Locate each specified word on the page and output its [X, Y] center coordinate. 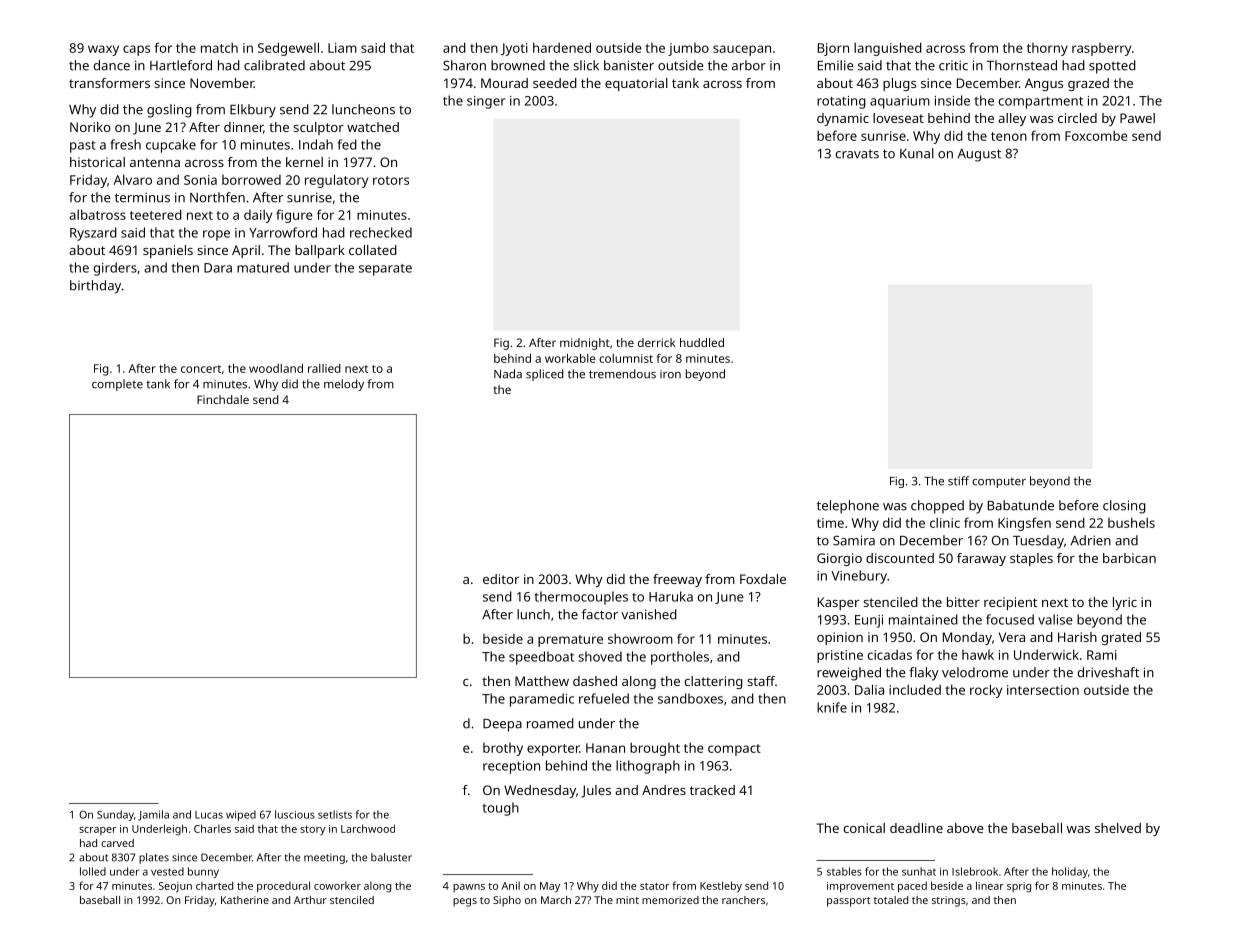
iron [670, 374]
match [219, 48]
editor [501, 579]
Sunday [115, 815]
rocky [986, 691]
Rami [1102, 655]
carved [117, 843]
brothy [503, 749]
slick [586, 65]
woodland [276, 368]
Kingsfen [1024, 524]
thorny [1047, 49]
